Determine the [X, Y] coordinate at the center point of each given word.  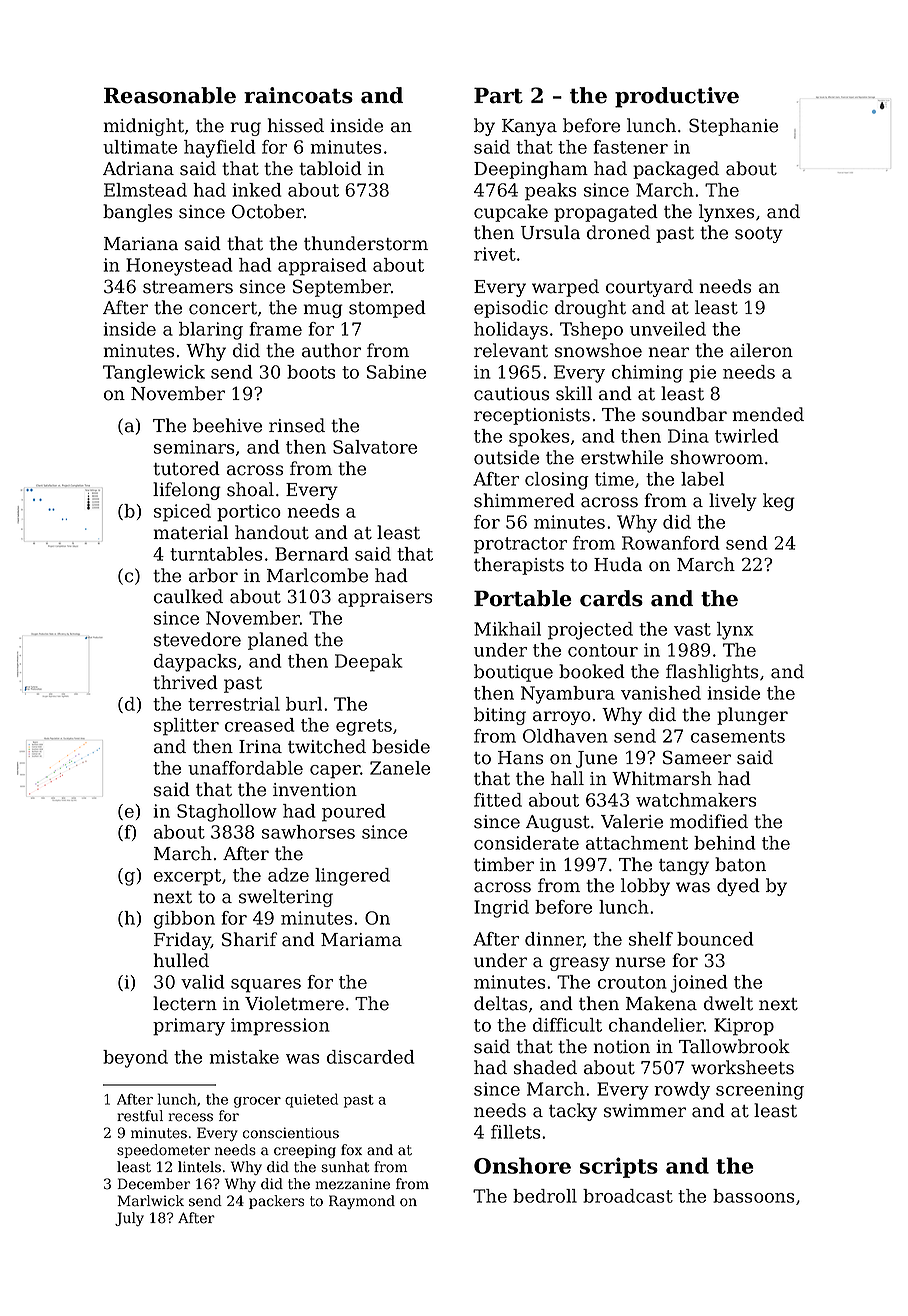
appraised [322, 267]
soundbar [684, 414]
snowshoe [598, 350]
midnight [144, 127]
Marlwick [151, 1201]
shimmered [524, 500]
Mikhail [507, 629]
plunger [752, 716]
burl [304, 704]
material [191, 532]
